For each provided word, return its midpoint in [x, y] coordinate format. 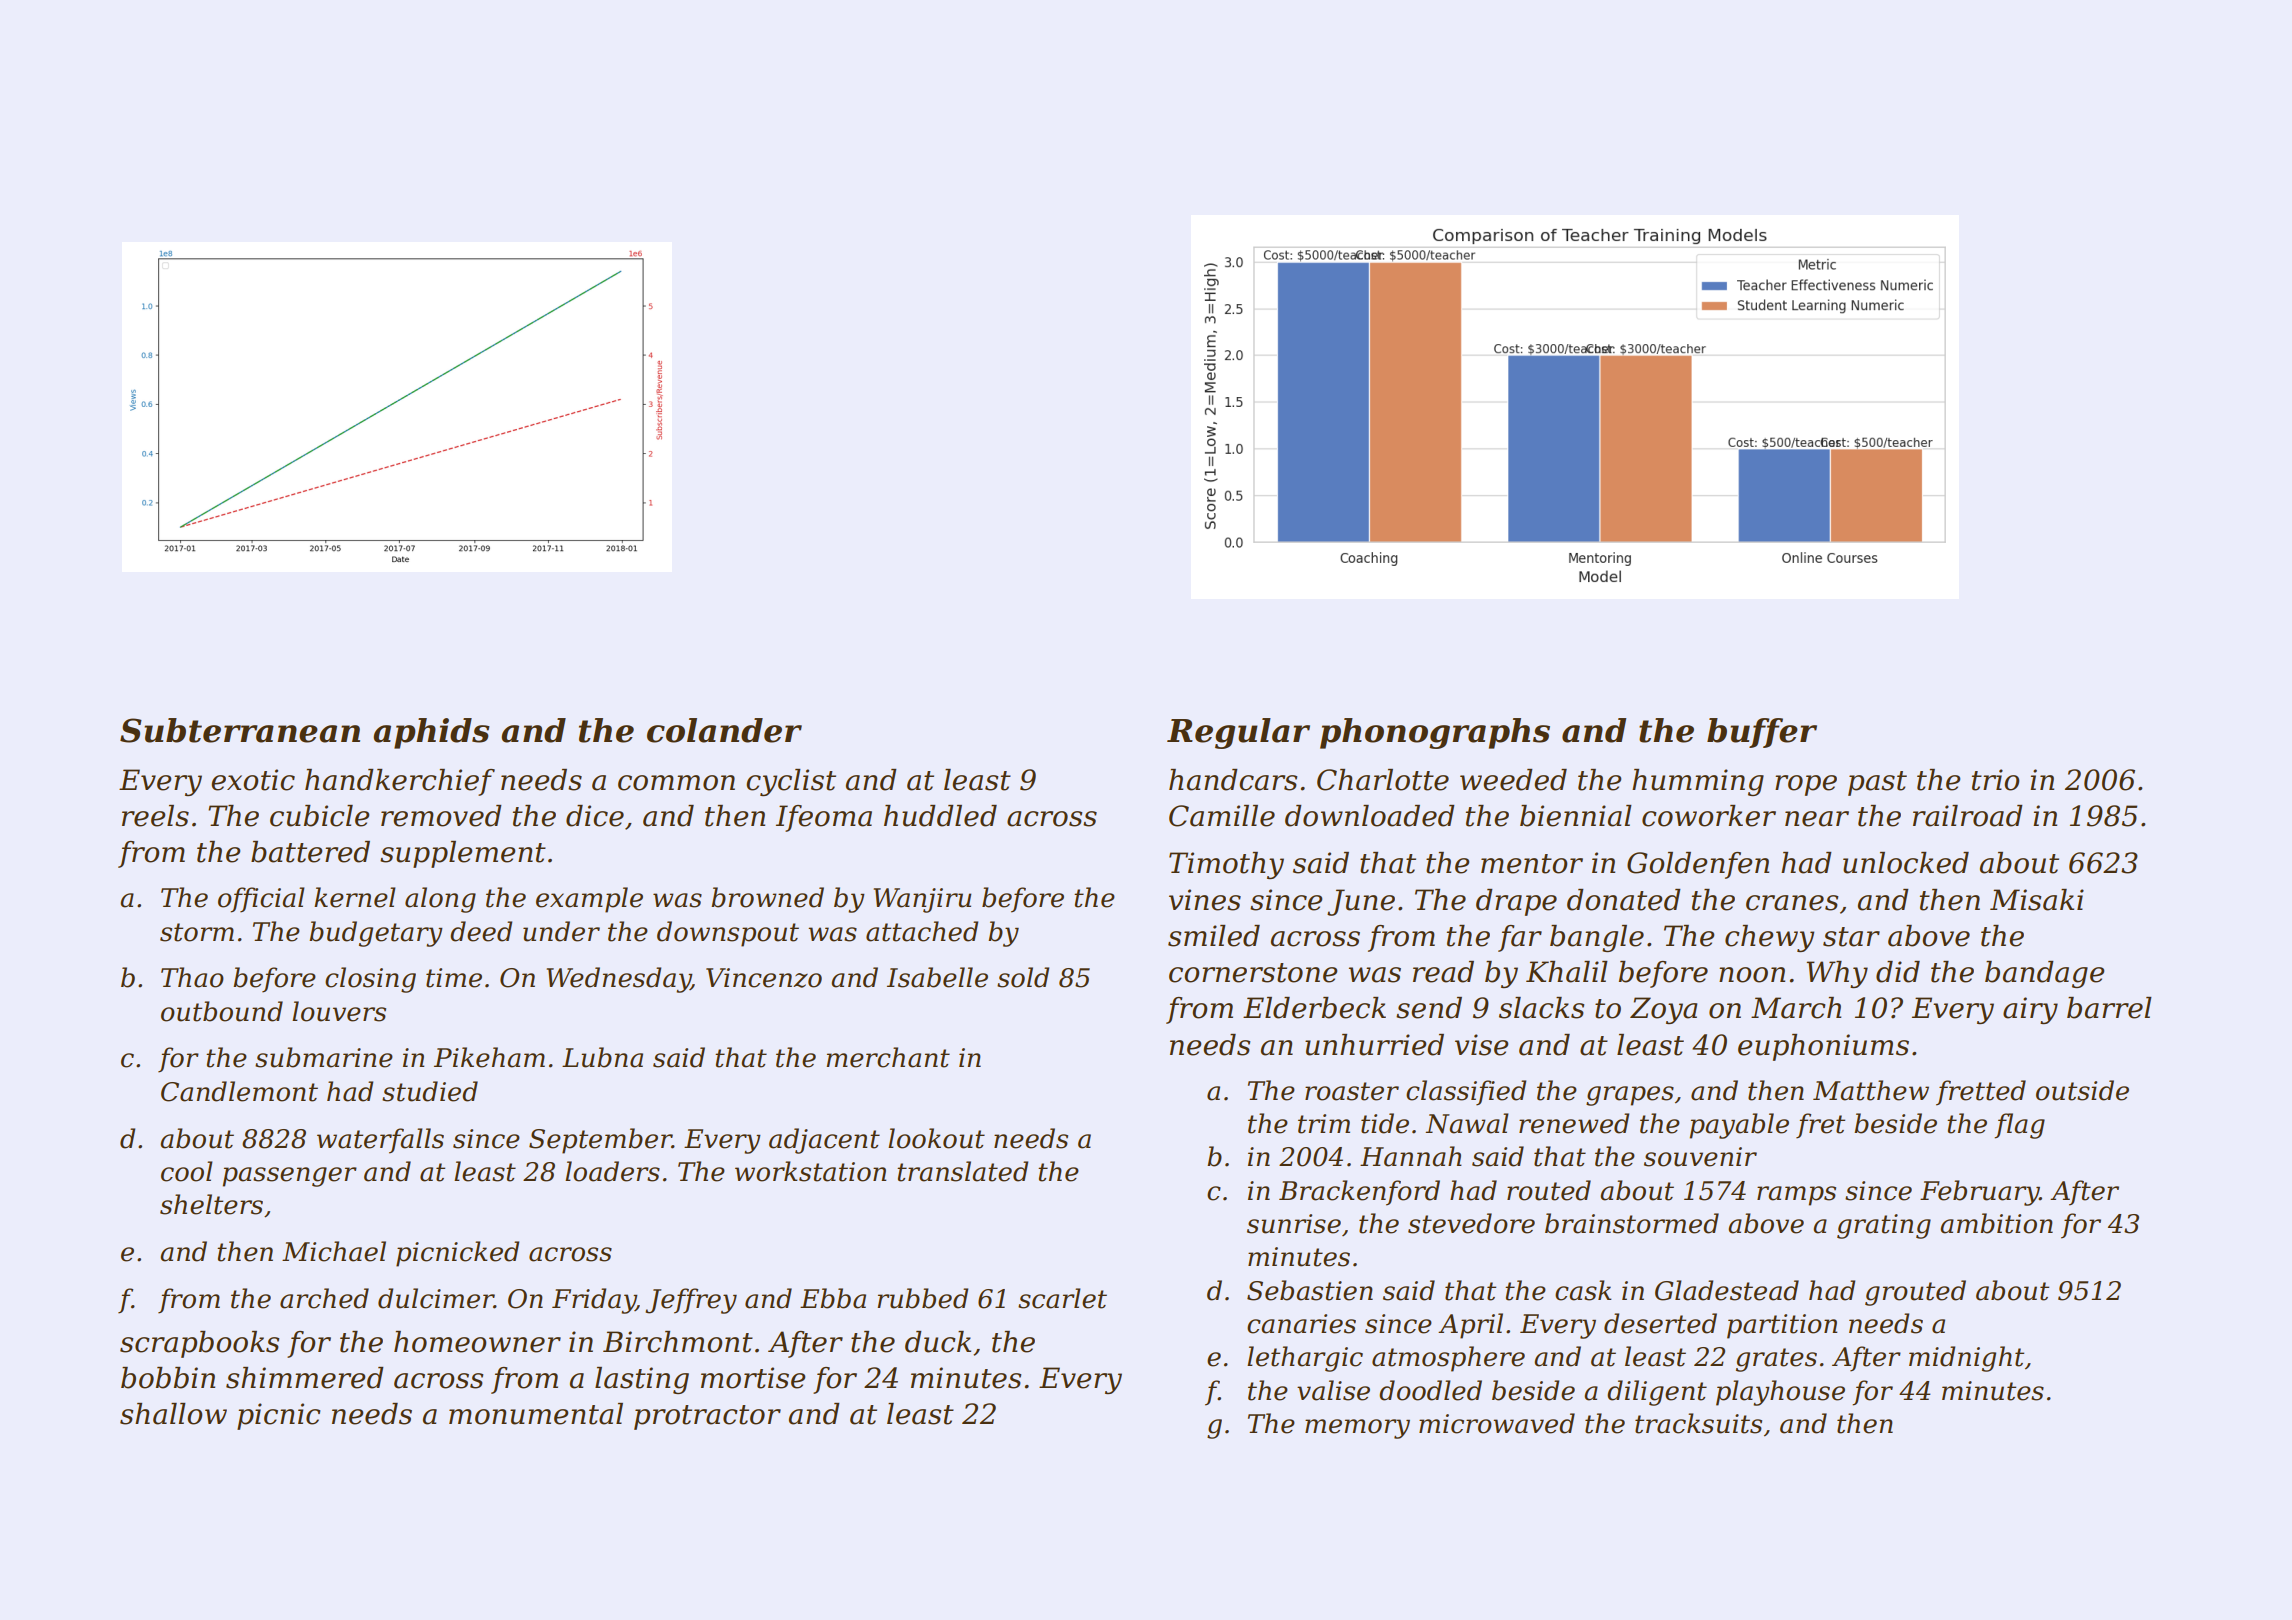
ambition [1996, 1223]
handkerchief [400, 782]
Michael [334, 1251]
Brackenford [1359, 1193]
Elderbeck [1314, 1008]
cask [1583, 1290]
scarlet [1062, 1298]
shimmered [305, 1378]
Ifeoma [824, 818]
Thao [192, 977]
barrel [2109, 1008]
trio [1995, 780]
